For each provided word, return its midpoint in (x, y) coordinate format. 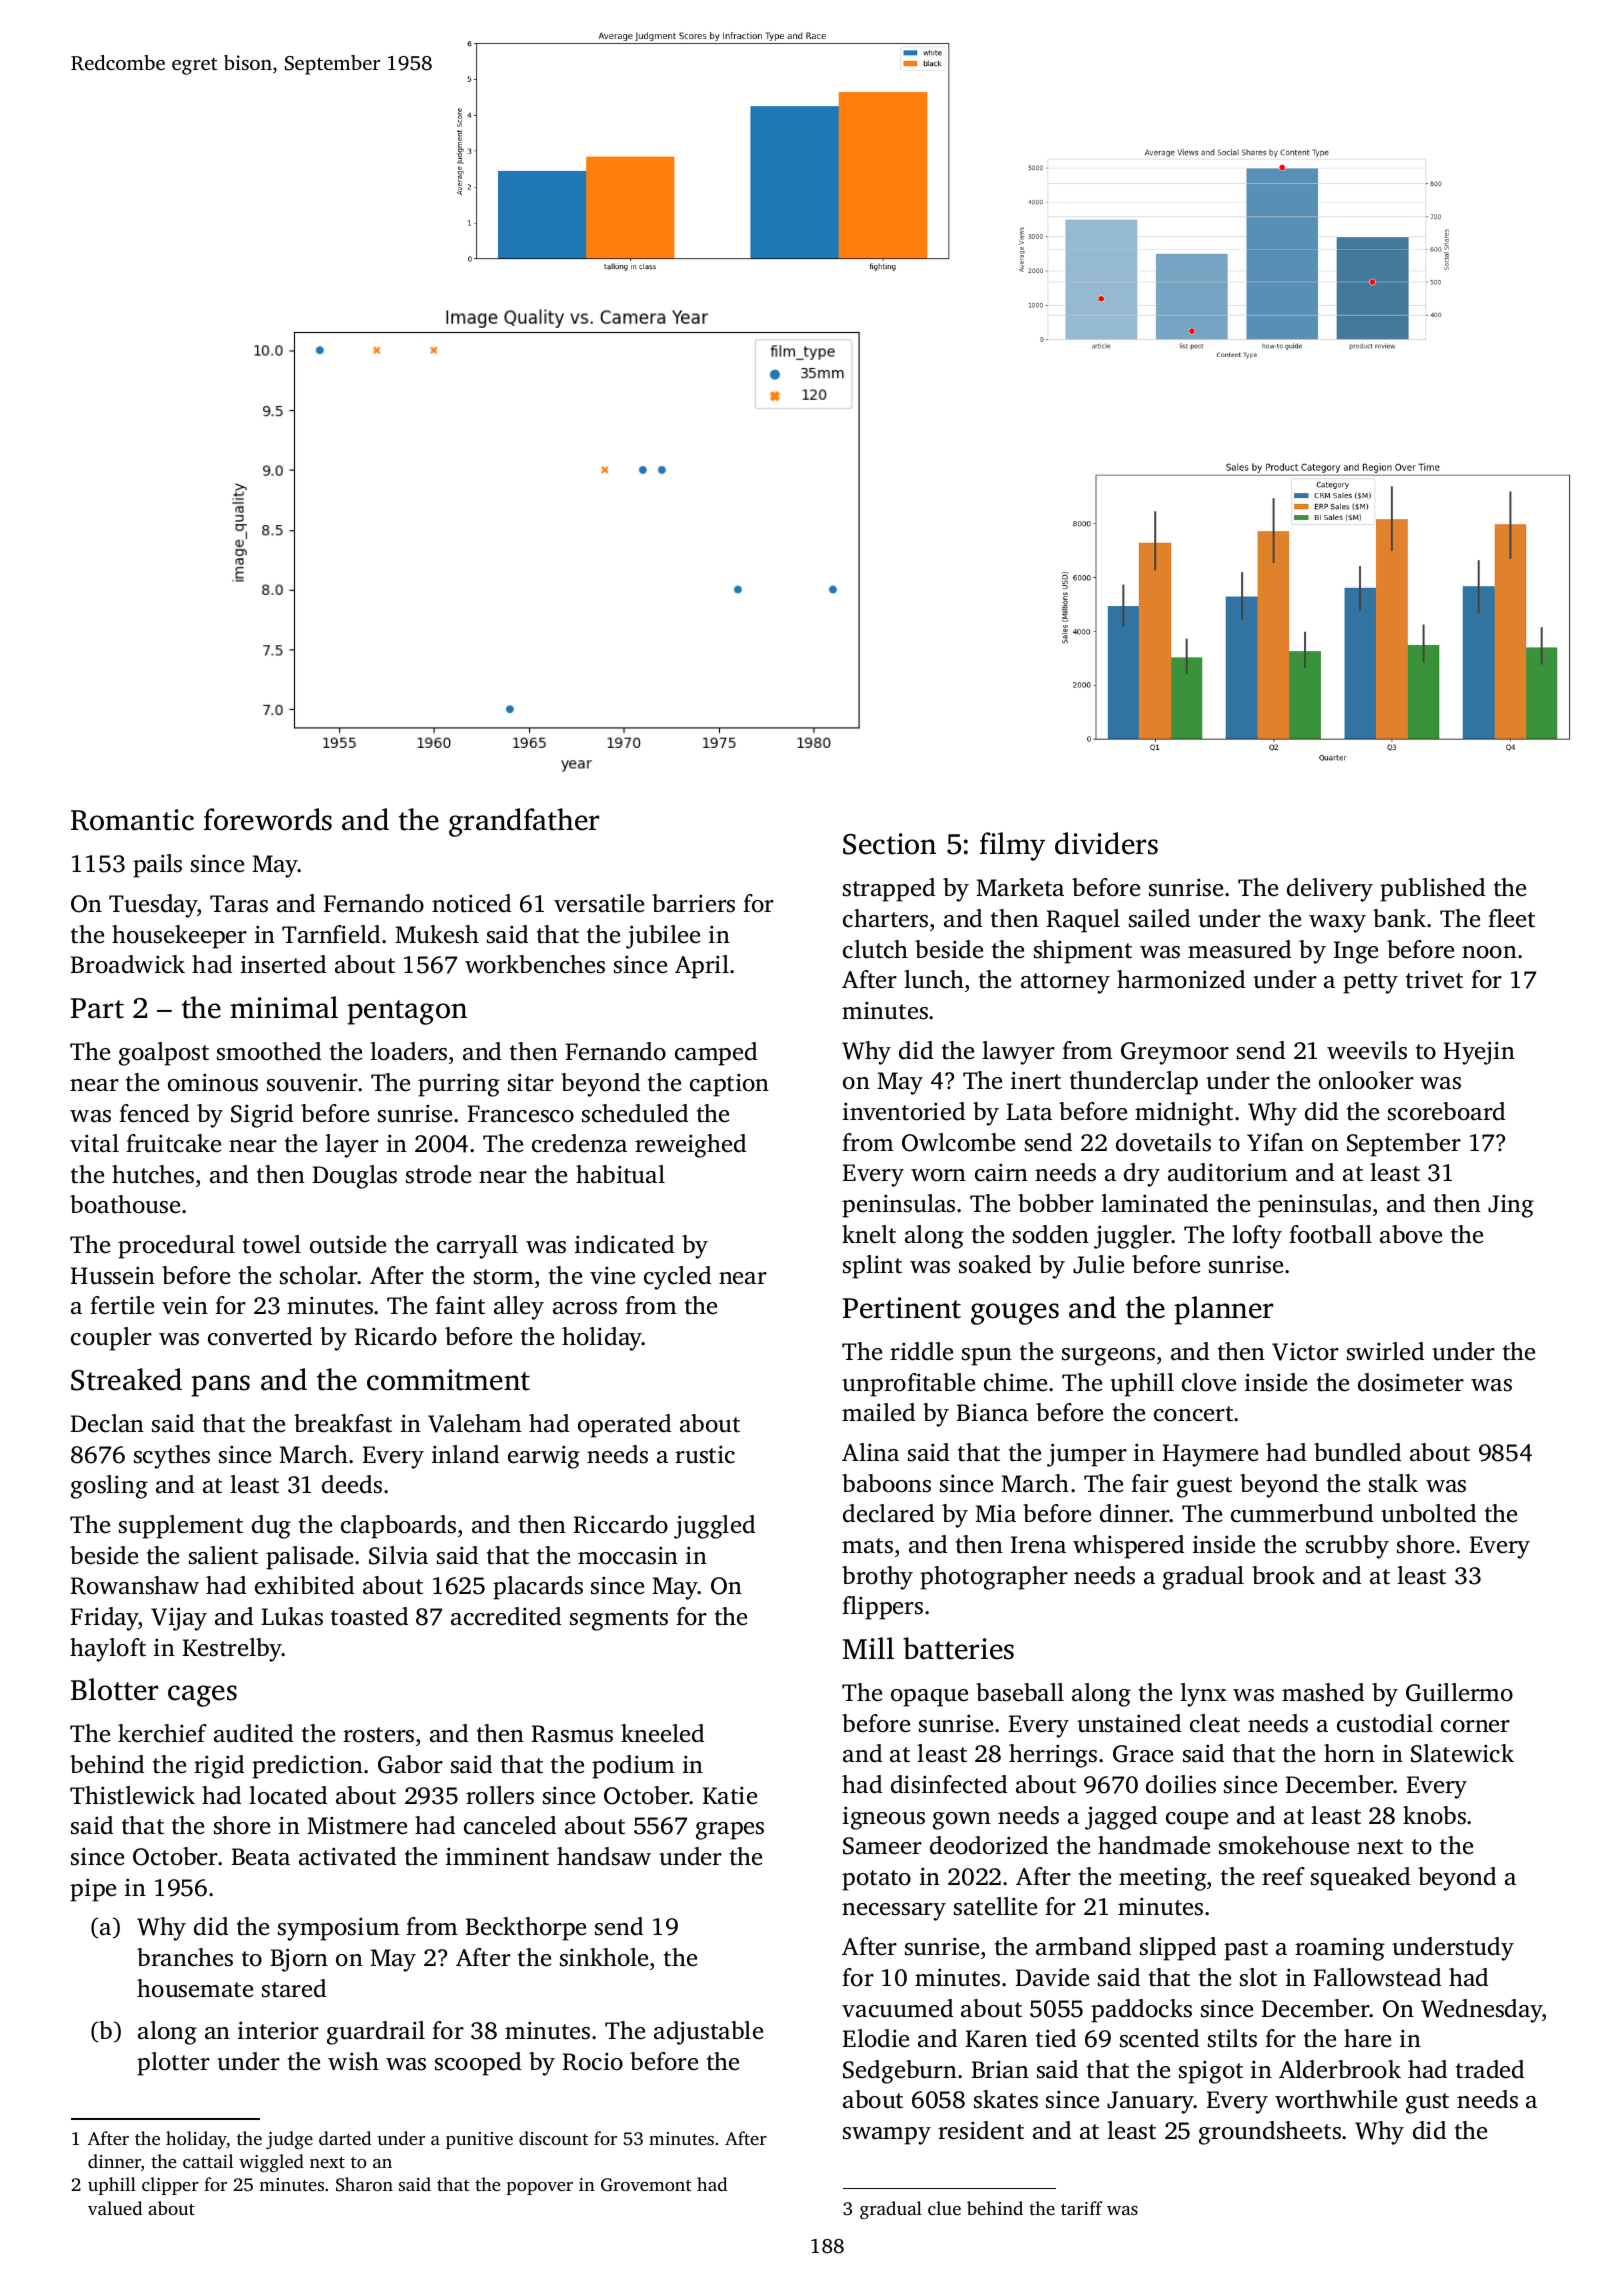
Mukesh (437, 934)
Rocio (593, 2061)
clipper (170, 2186)
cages (202, 1696)
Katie (730, 1795)
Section (889, 844)
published (1432, 890)
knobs (1434, 1815)
